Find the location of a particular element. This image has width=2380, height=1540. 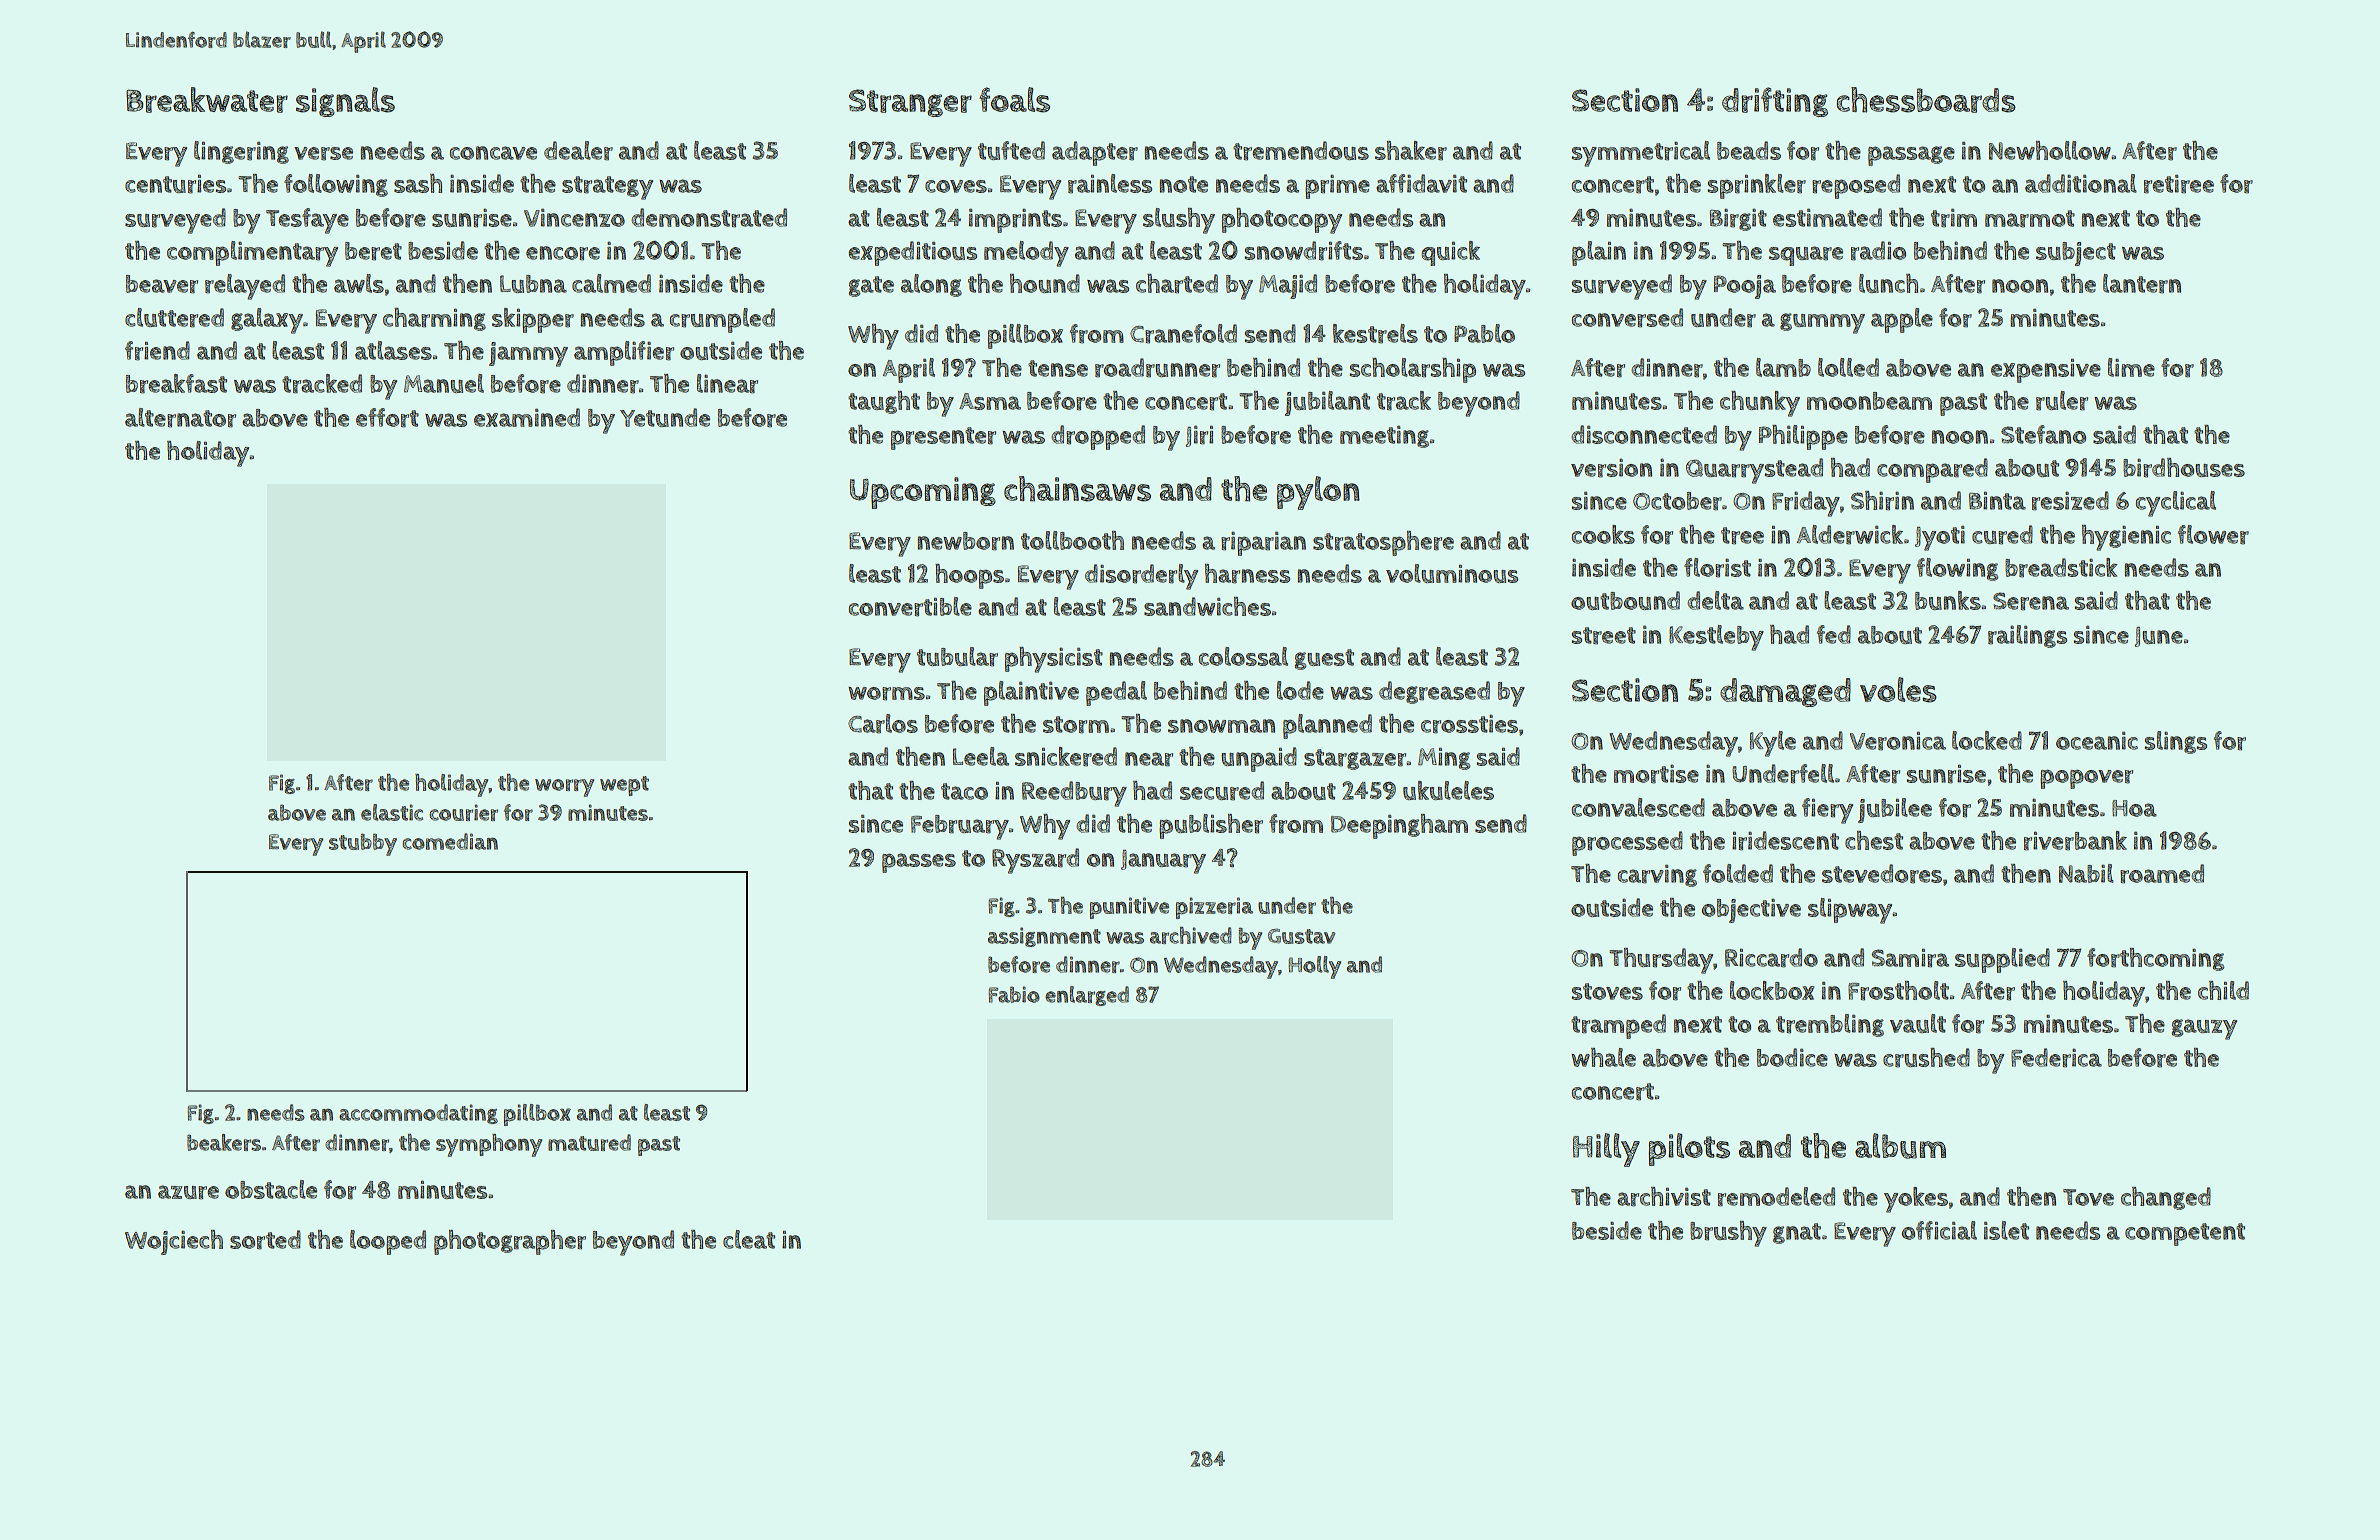

tramped is located at coordinates (1618, 1026).
